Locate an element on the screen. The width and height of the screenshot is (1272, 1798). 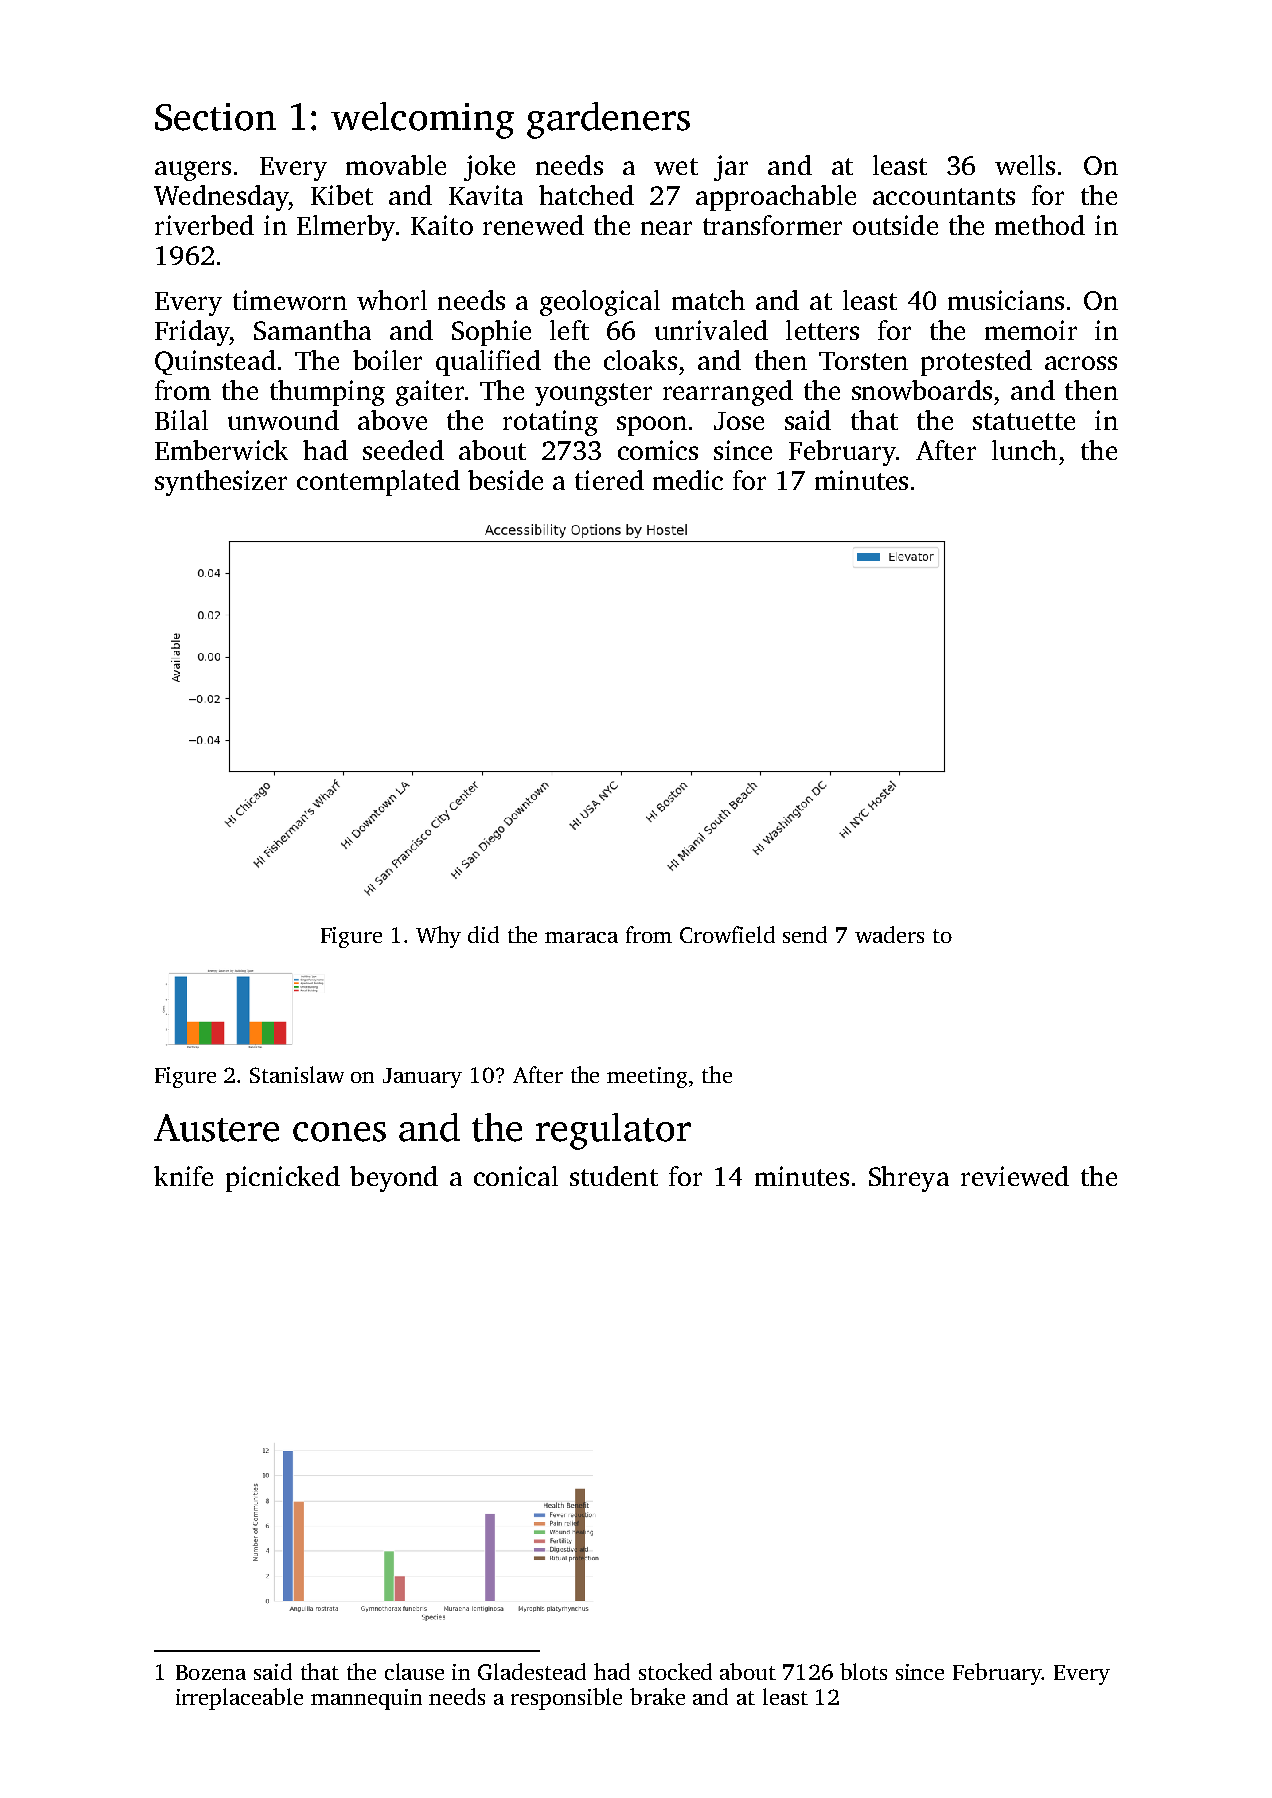
renewed is located at coordinates (533, 225).
